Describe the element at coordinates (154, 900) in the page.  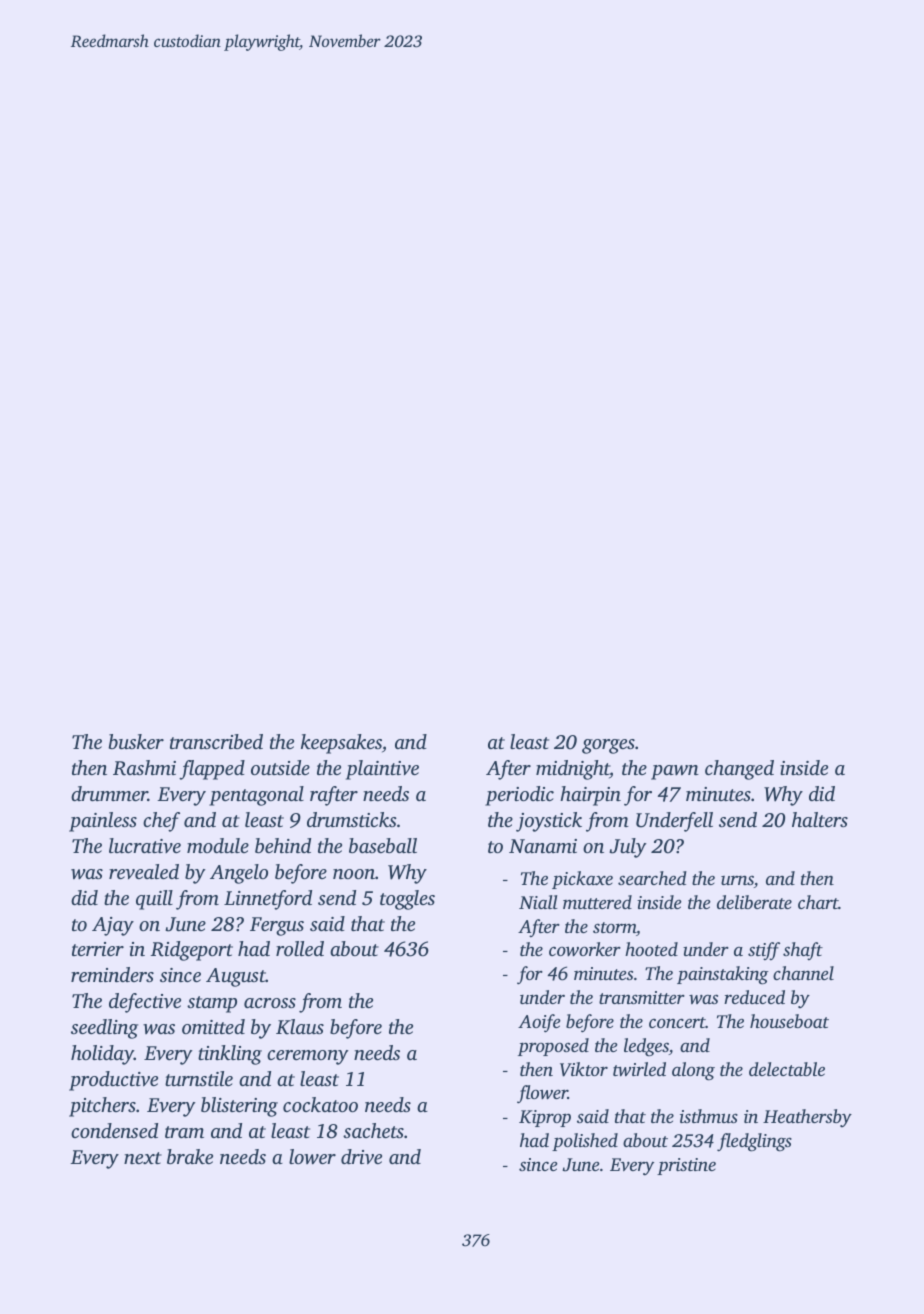
I see `quill` at that location.
